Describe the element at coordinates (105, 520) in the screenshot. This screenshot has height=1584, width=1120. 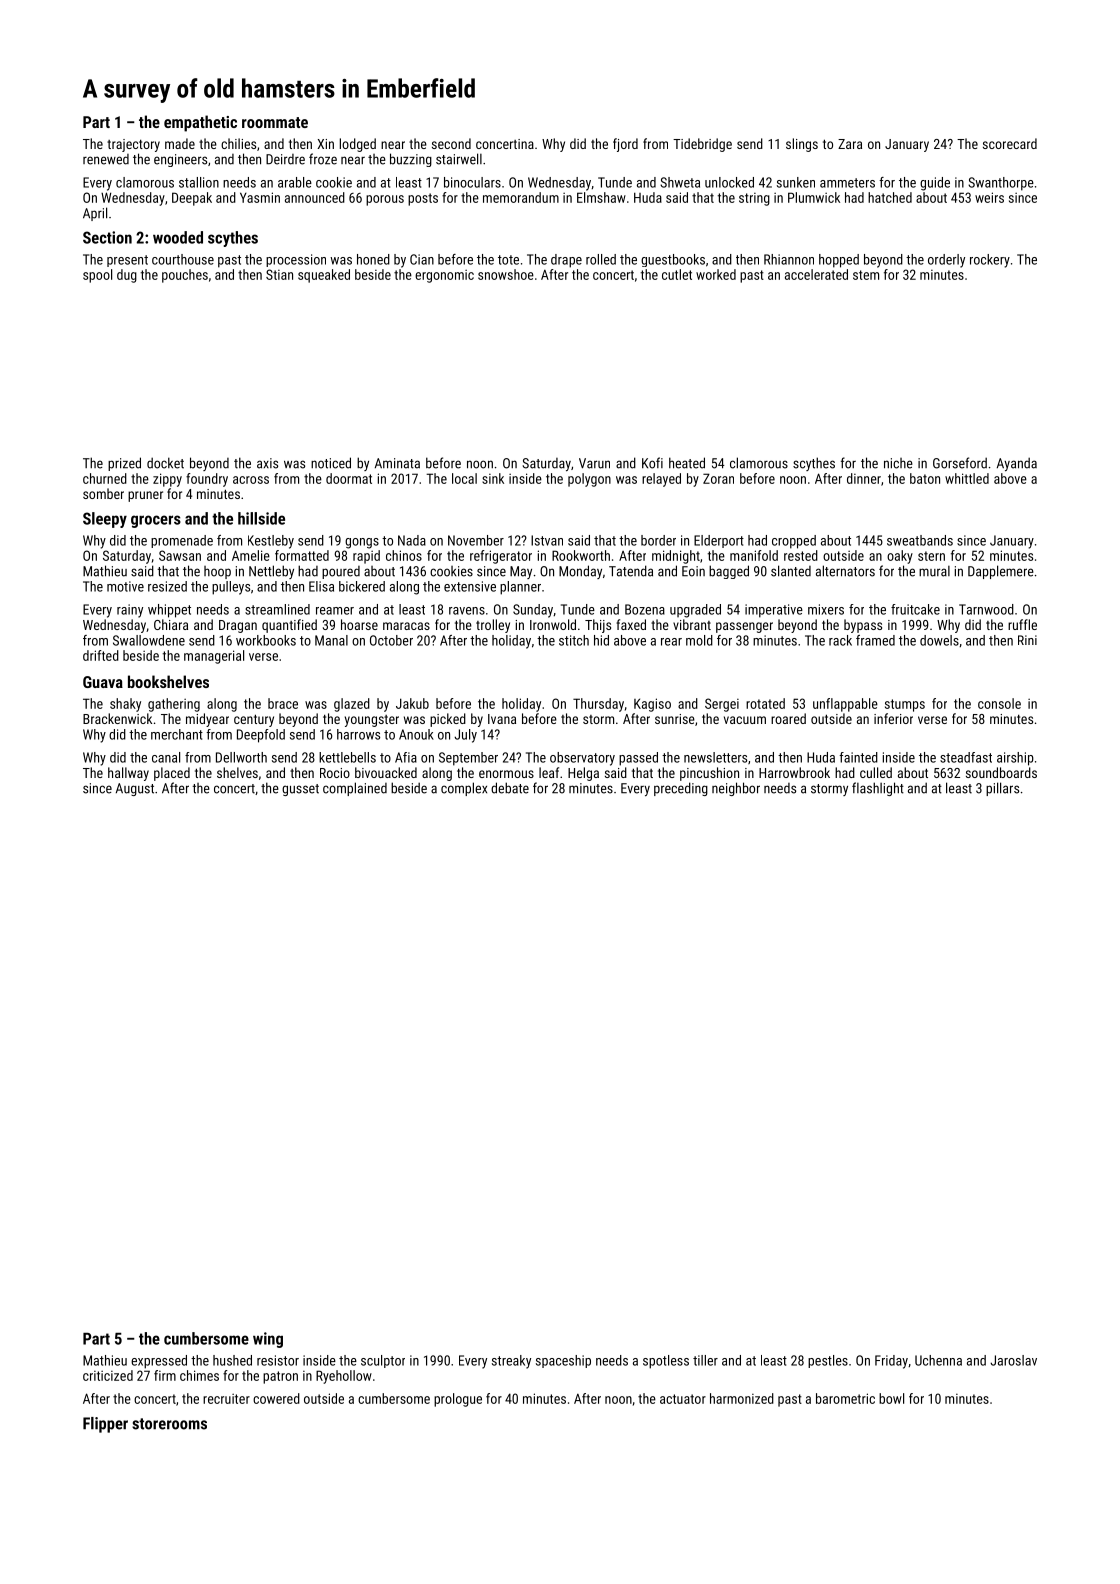
I see `Sleepy` at that location.
